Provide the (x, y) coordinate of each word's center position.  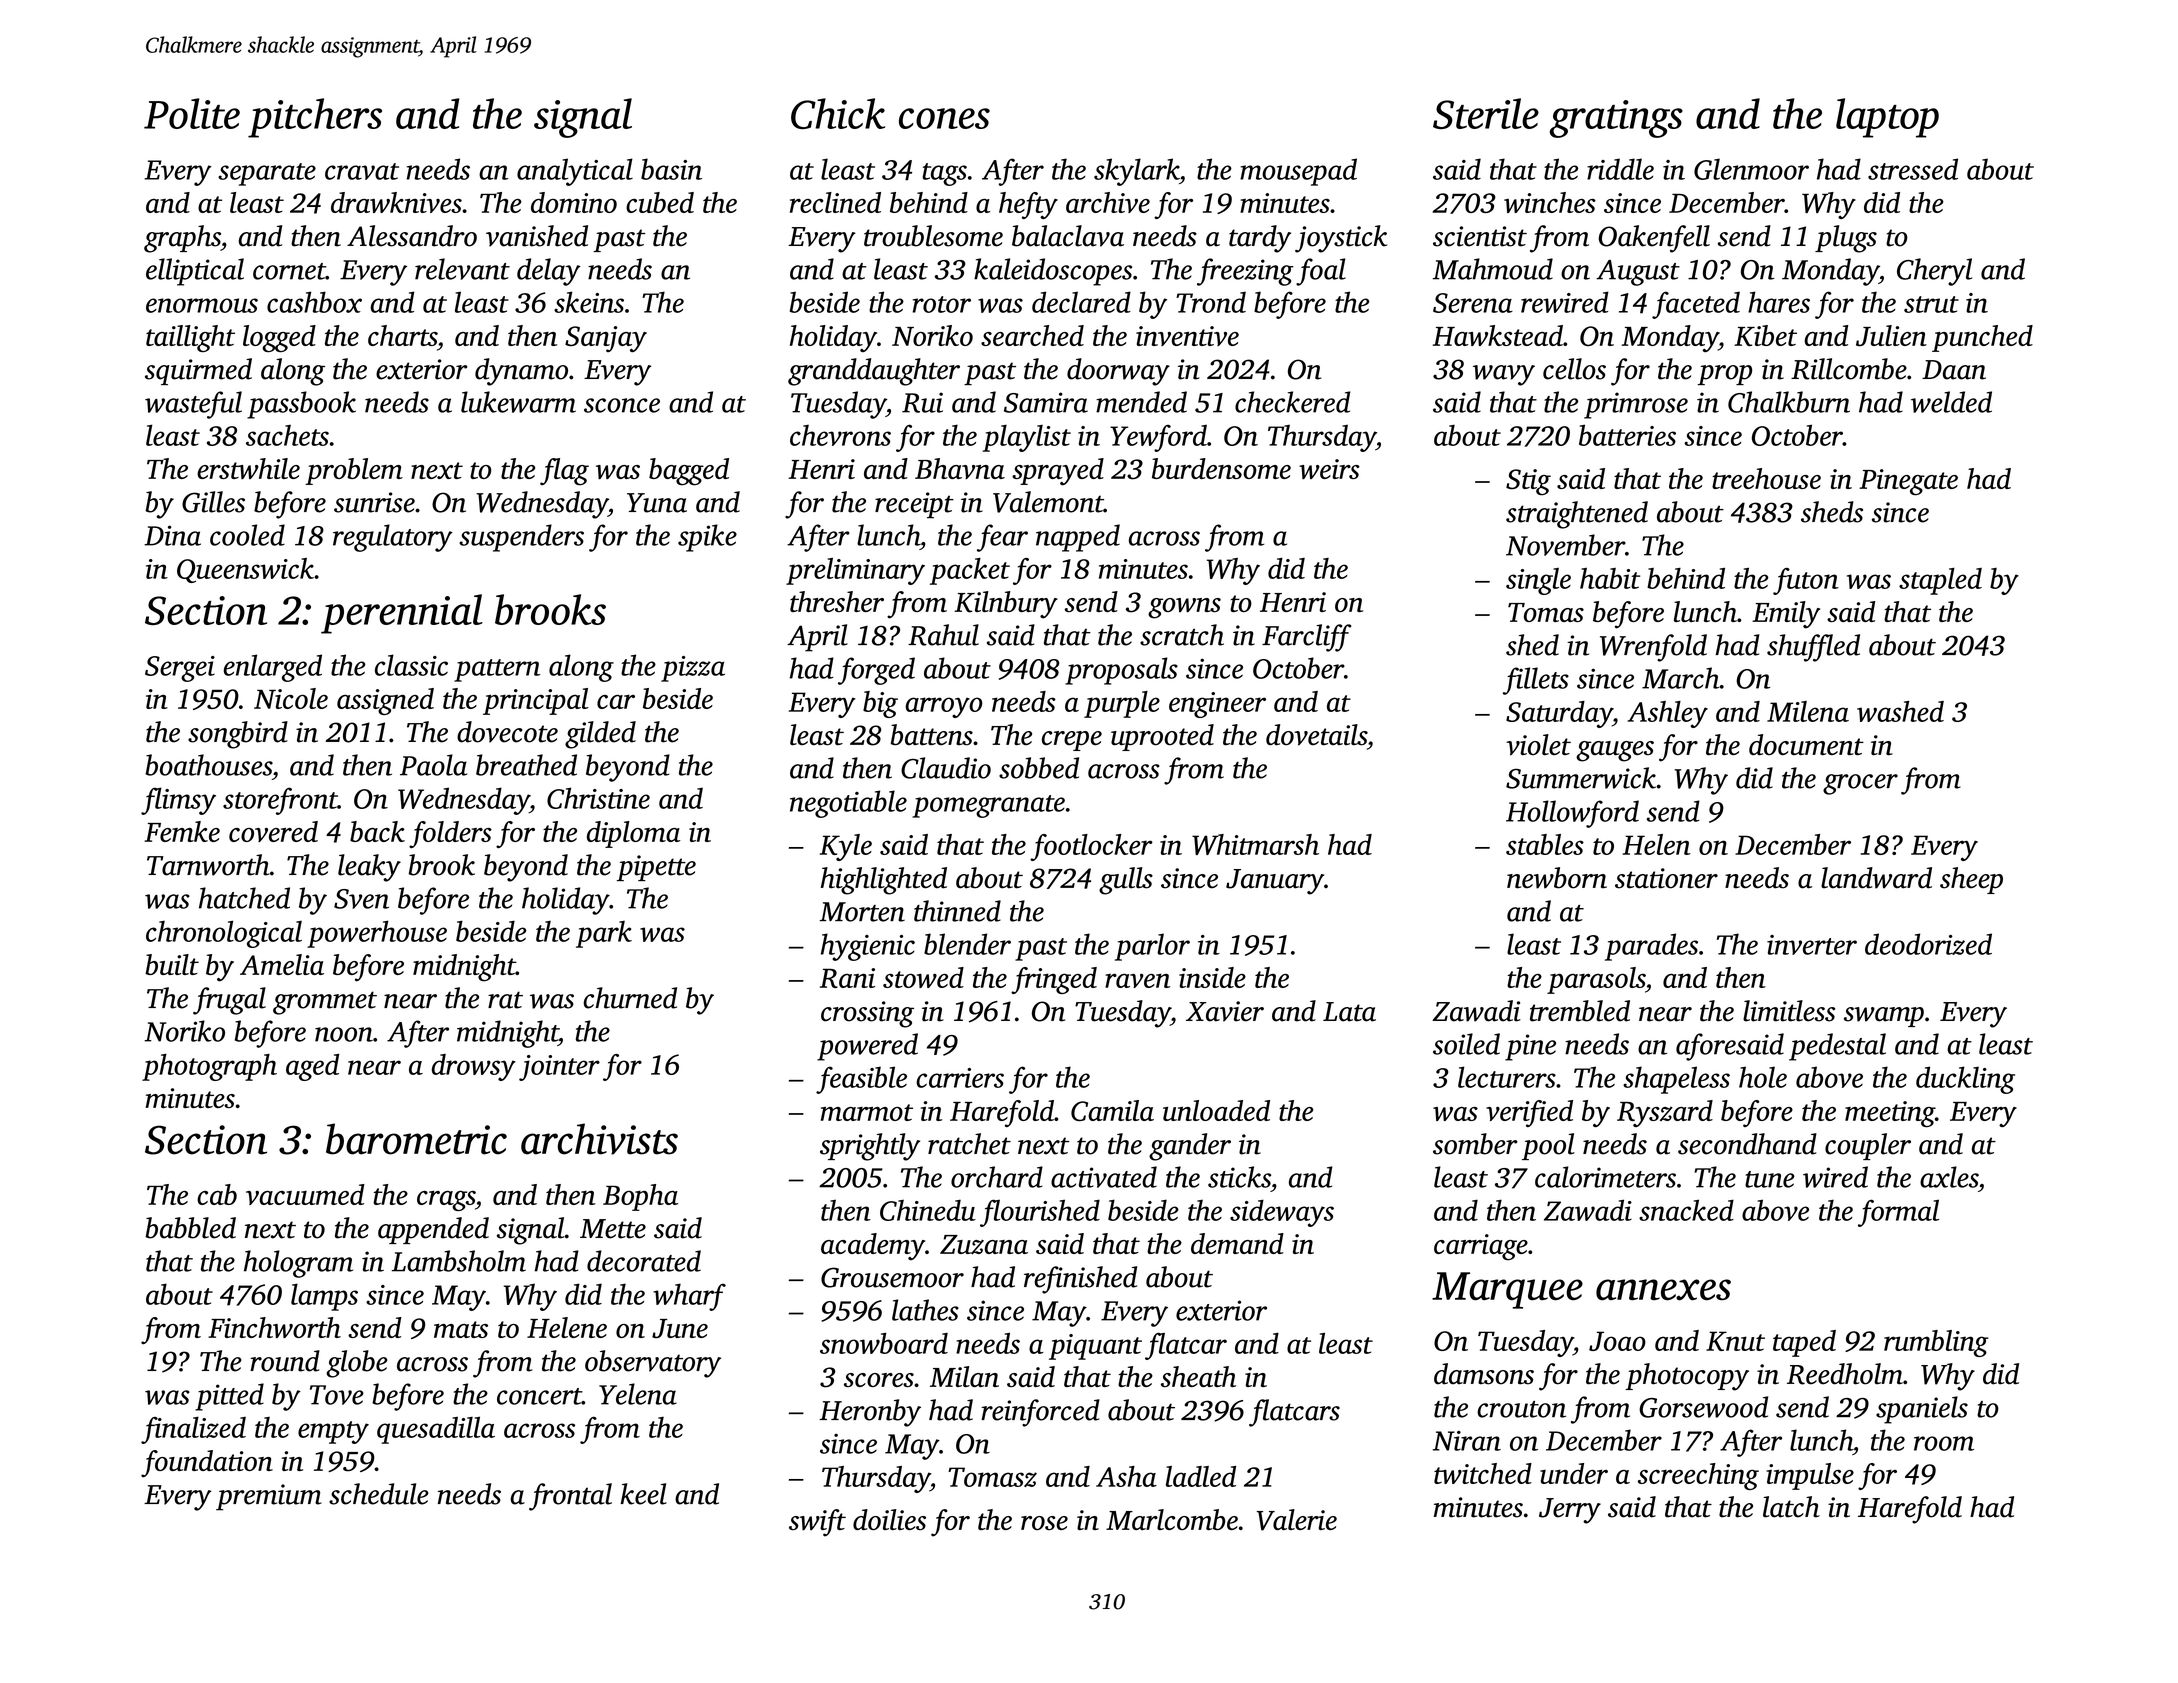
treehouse (1766, 478)
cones (944, 118)
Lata (1349, 1012)
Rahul (943, 635)
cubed (660, 202)
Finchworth (274, 1327)
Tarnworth (208, 865)
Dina (172, 535)
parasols (1596, 980)
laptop (1887, 118)
